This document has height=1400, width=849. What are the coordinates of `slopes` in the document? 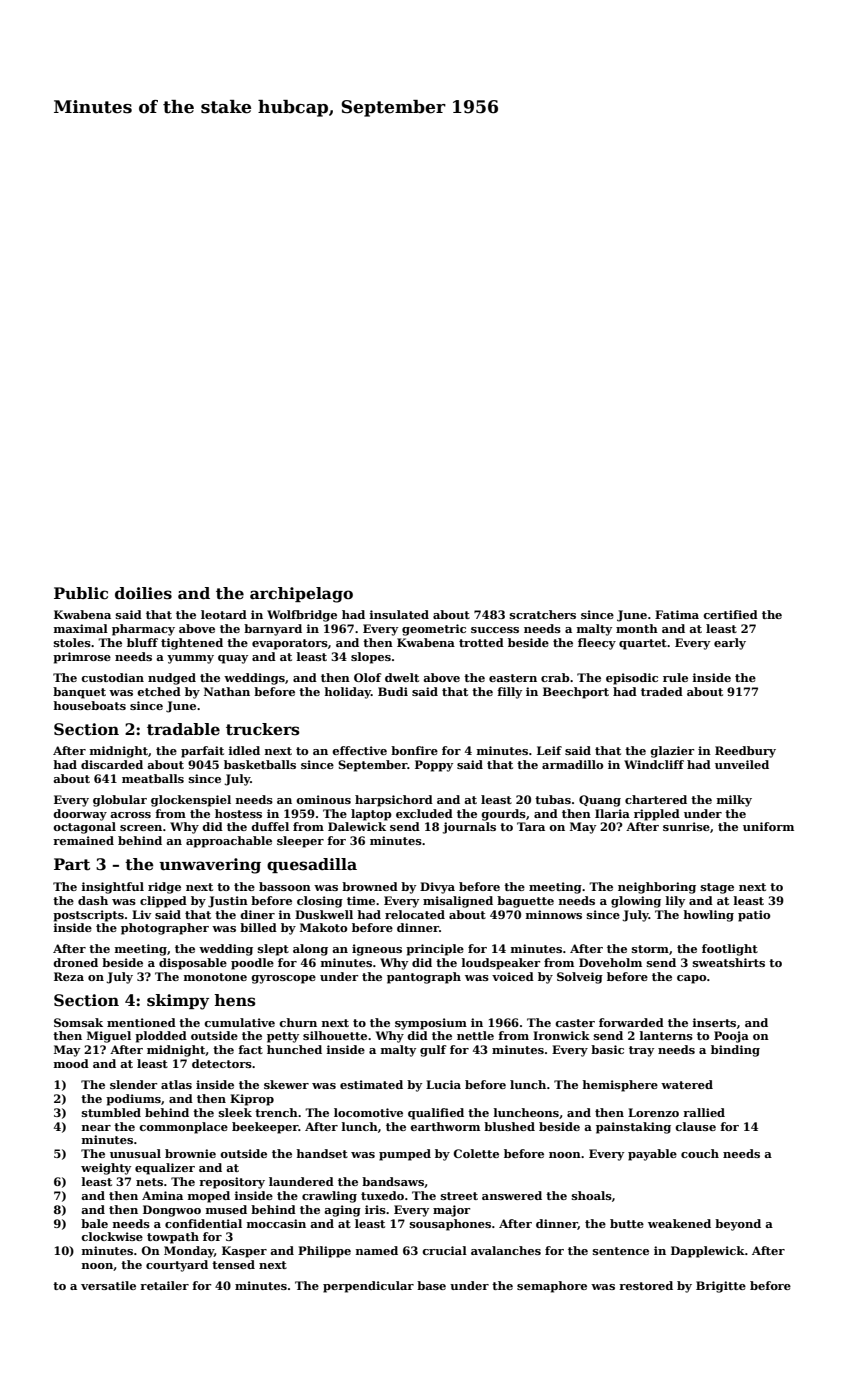 It's located at (371, 658).
